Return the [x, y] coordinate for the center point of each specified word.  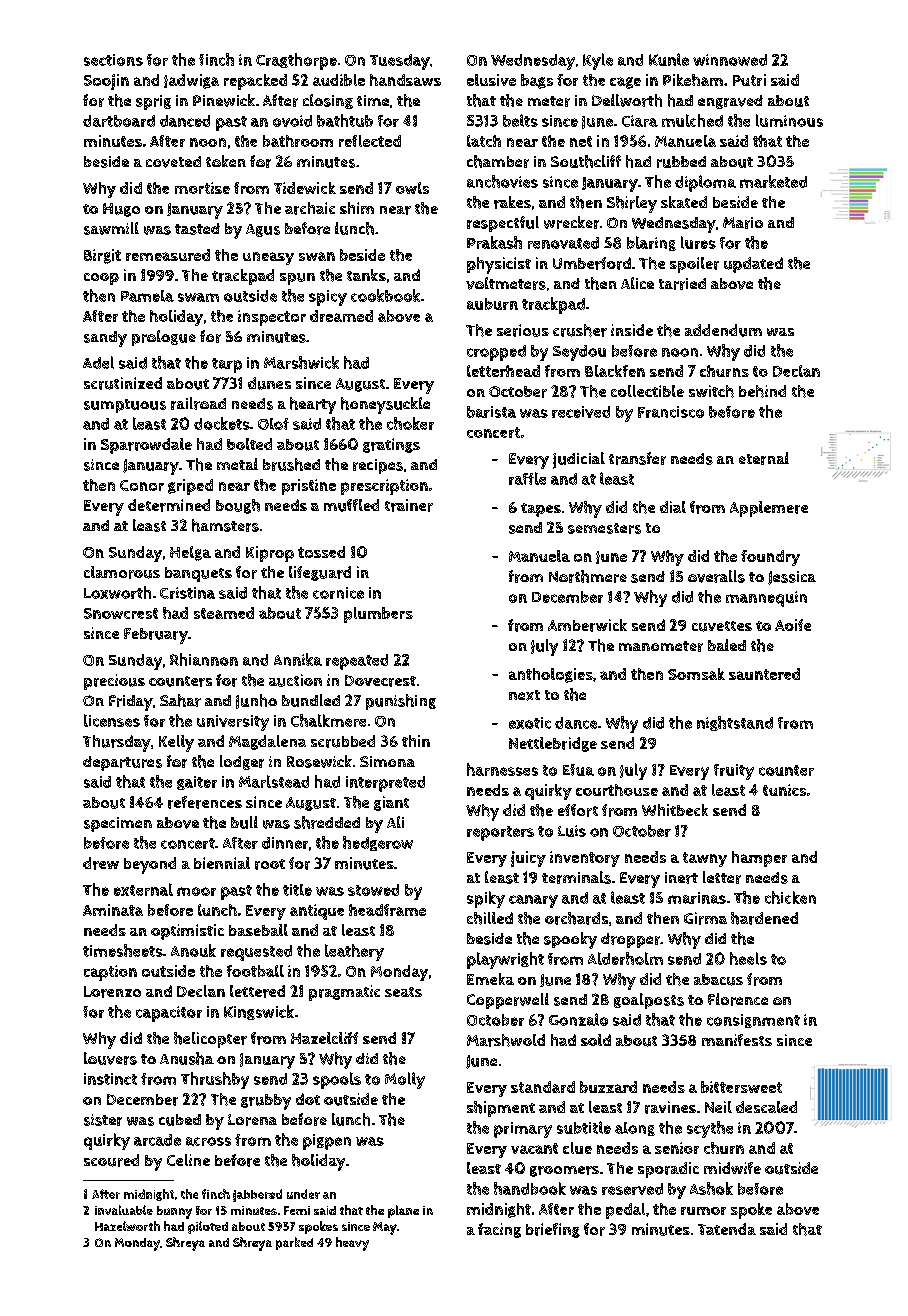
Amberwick [587, 625]
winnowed [730, 60]
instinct [110, 1079]
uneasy [268, 258]
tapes [541, 510]
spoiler [694, 265]
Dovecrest [380, 681]
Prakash [494, 242]
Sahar [180, 700]
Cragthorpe [296, 61]
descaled [766, 1107]
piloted [208, 1227]
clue [577, 1148]
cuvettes [722, 626]
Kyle [598, 61]
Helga [190, 553]
